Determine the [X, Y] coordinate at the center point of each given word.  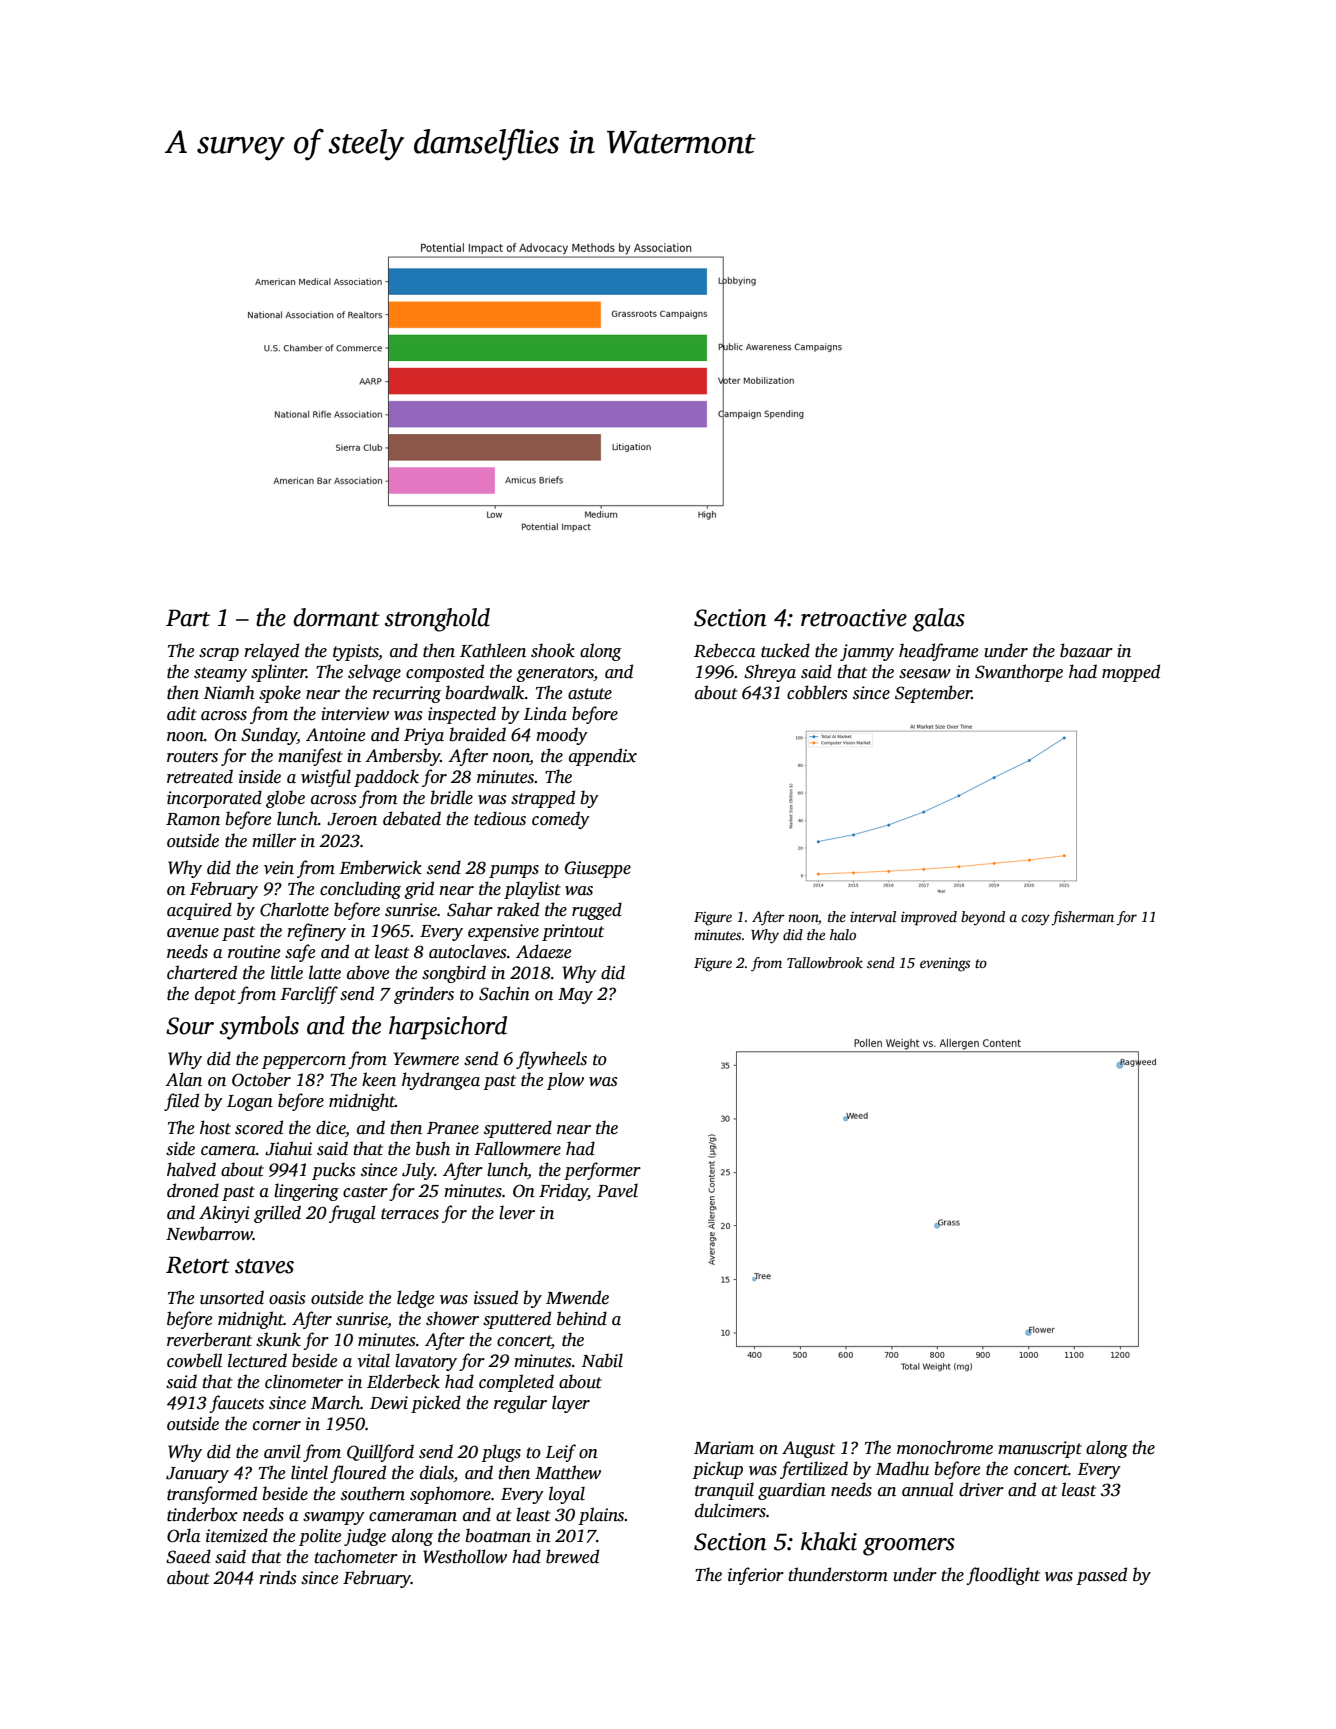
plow [565, 1081]
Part [188, 618]
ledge [415, 1299]
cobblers [817, 692]
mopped [1131, 673]
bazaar [1086, 650]
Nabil [602, 1360]
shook [553, 650]
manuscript [1040, 1449]
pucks [333, 1171]
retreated [200, 776]
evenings [945, 965]
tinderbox [202, 1514]
